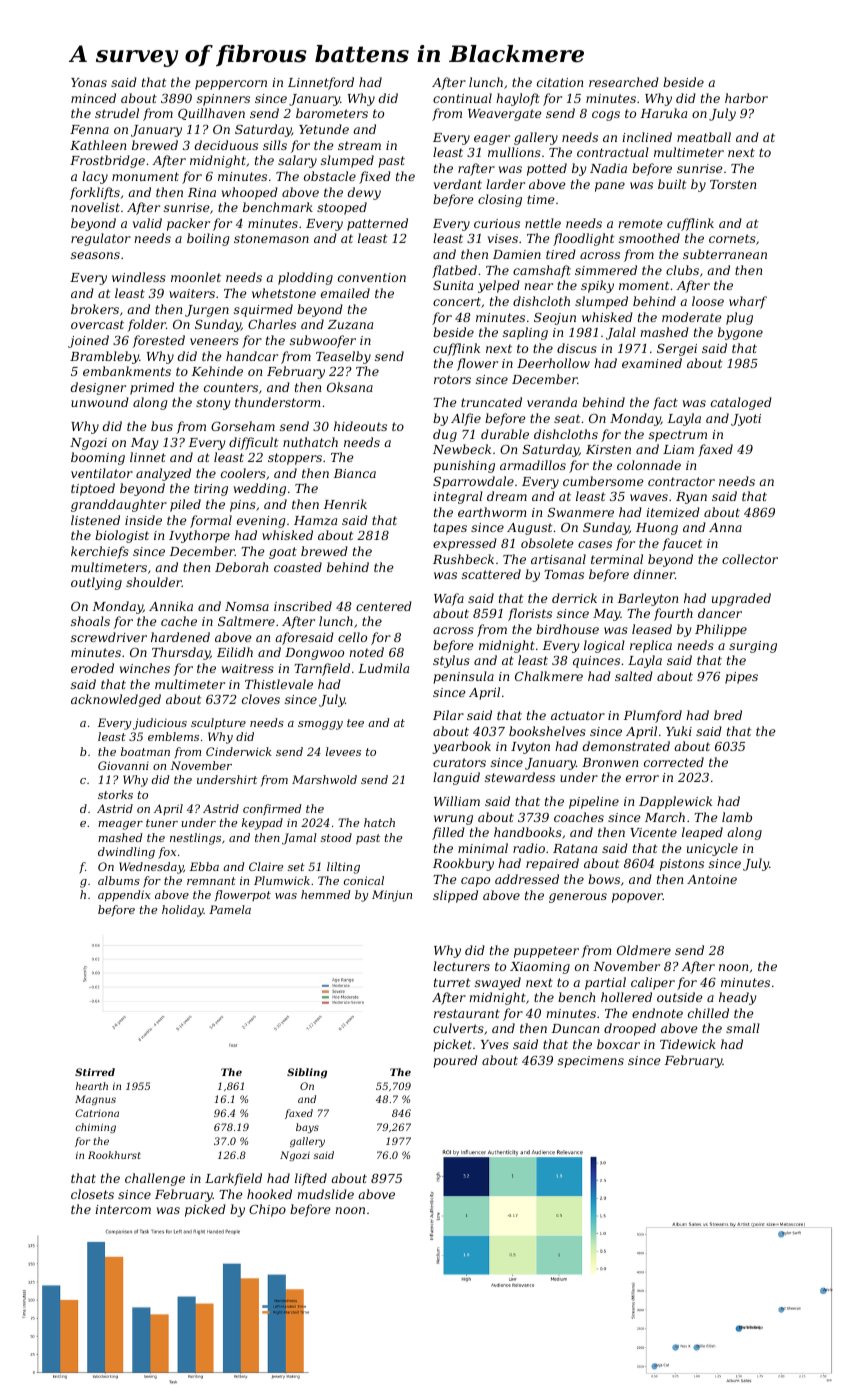  Describe the element at coordinates (325, 1194) in the screenshot. I see `mudslide` at that location.
